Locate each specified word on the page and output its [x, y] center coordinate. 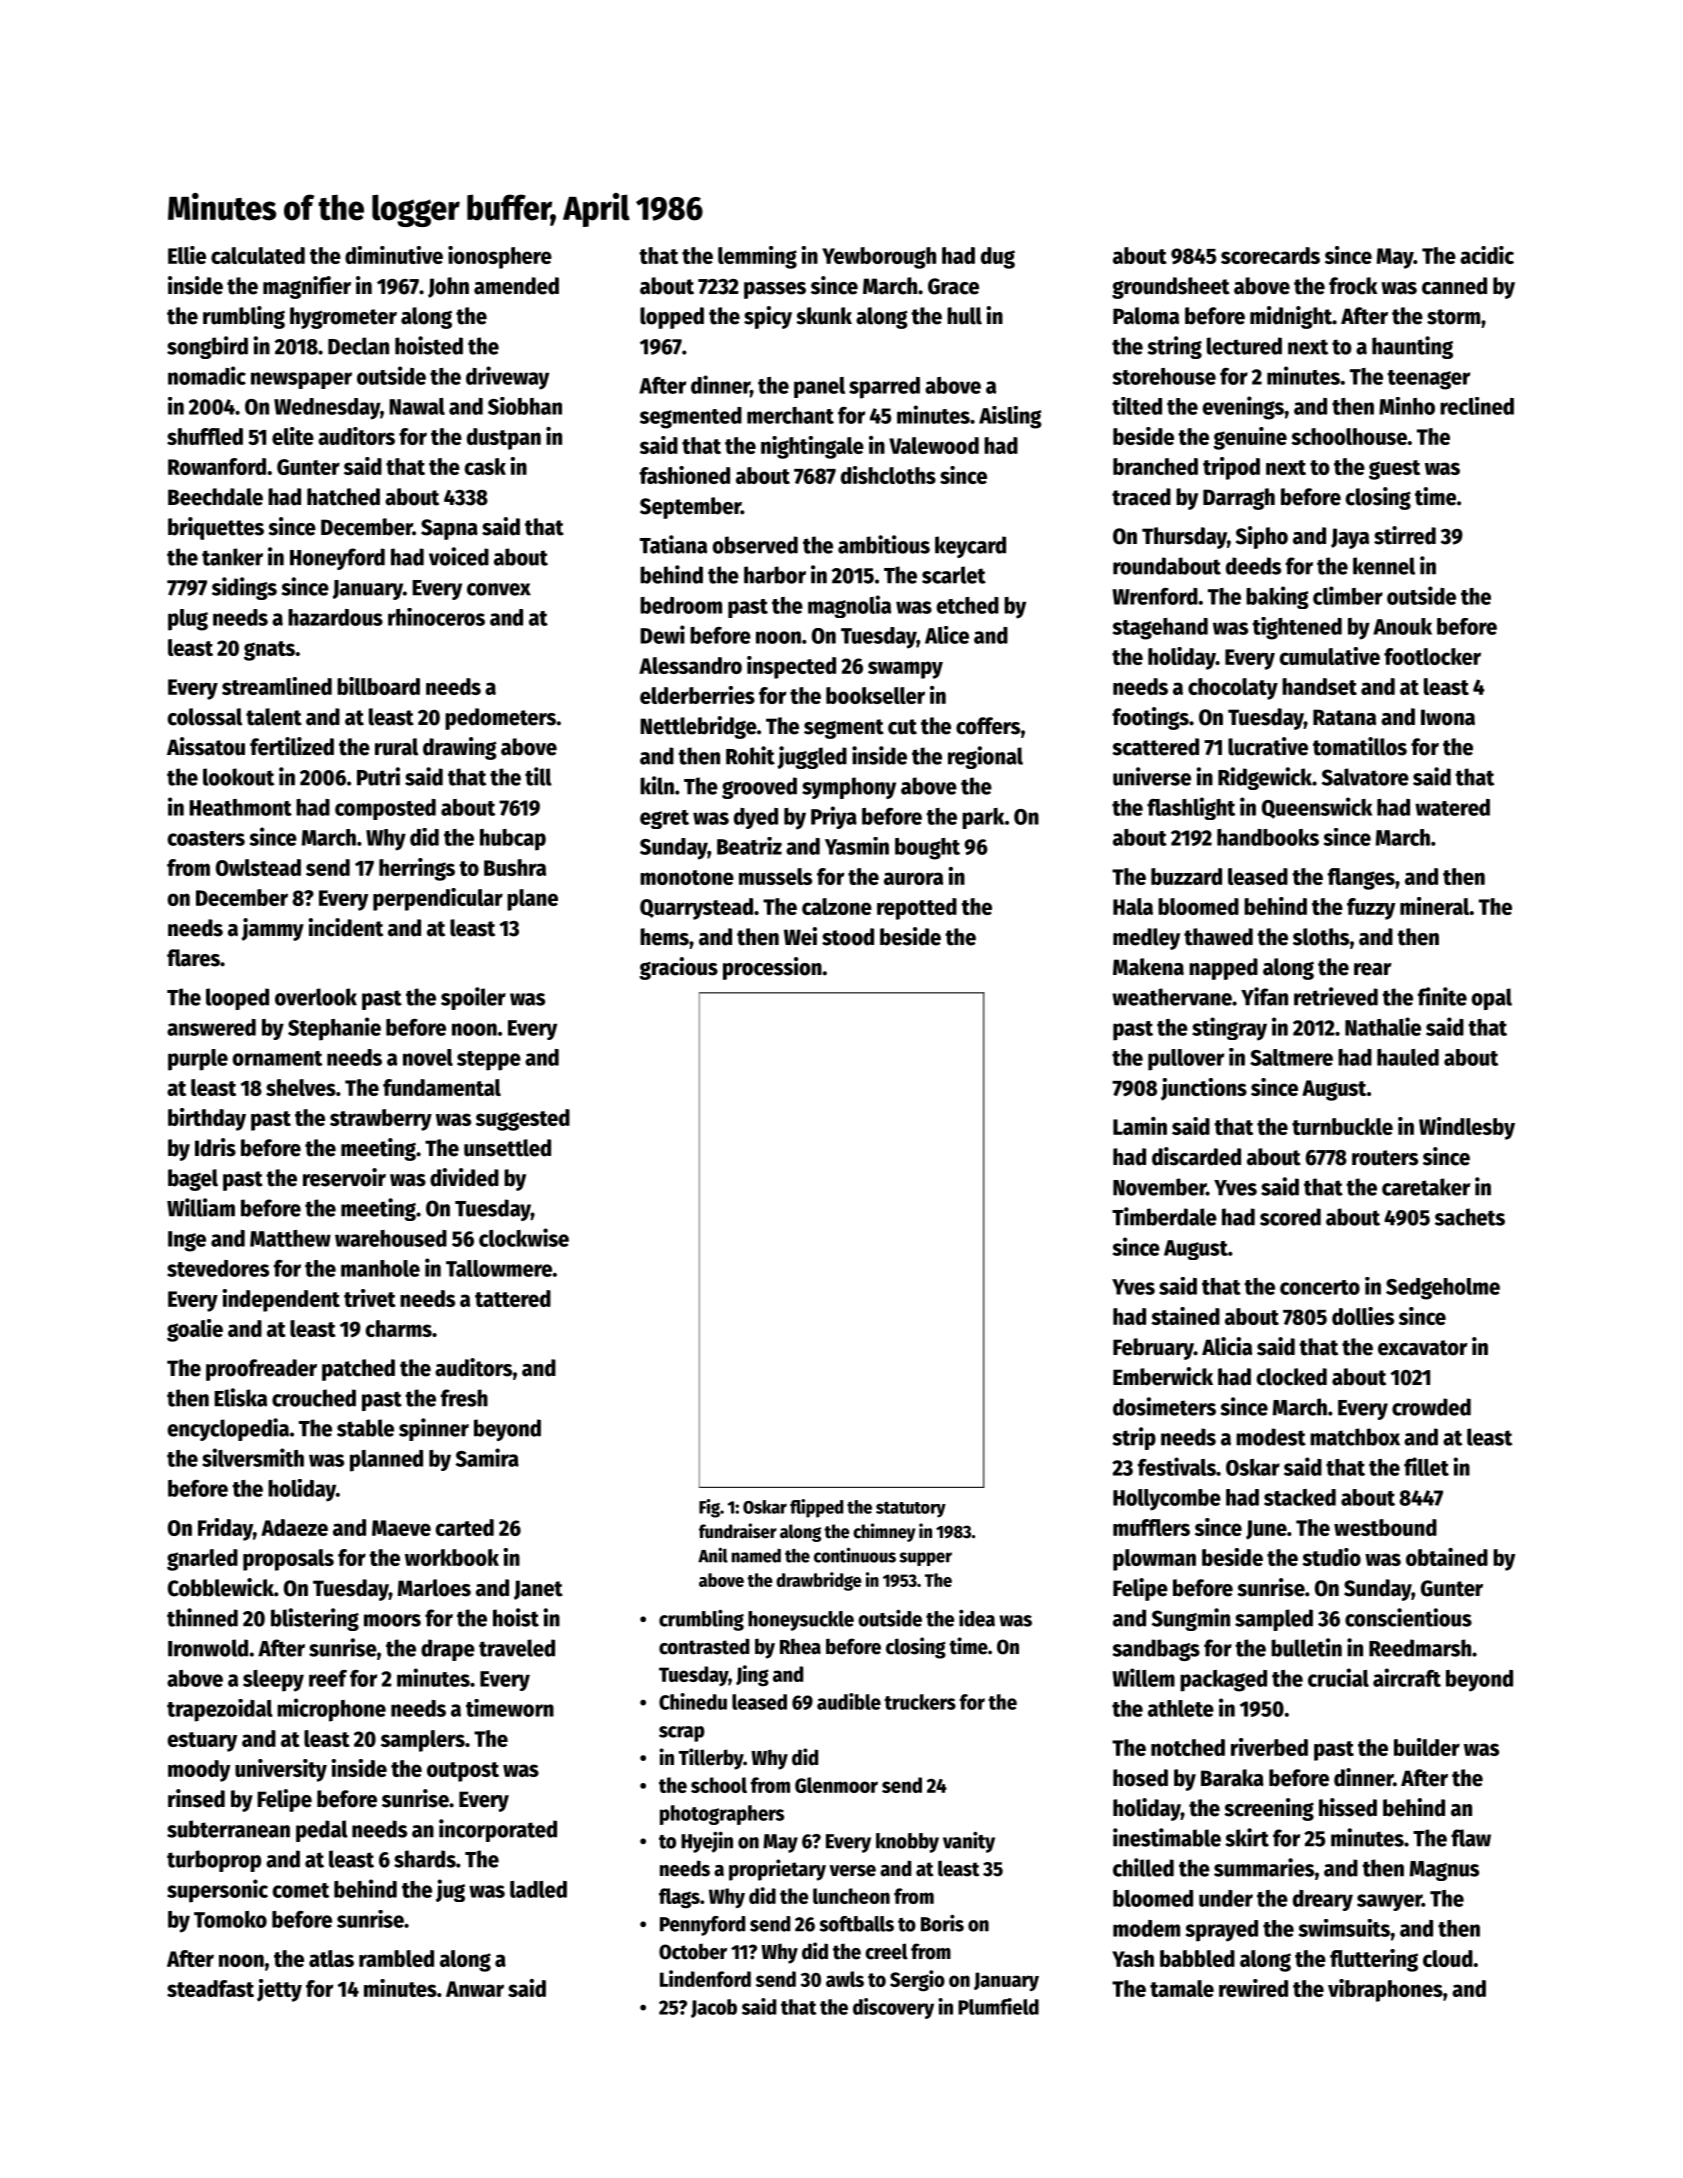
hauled [1408, 1057]
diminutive [394, 255]
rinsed [196, 1798]
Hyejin [707, 1842]
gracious [678, 968]
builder [1427, 1747]
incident [346, 927]
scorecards [1270, 255]
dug [998, 258]
